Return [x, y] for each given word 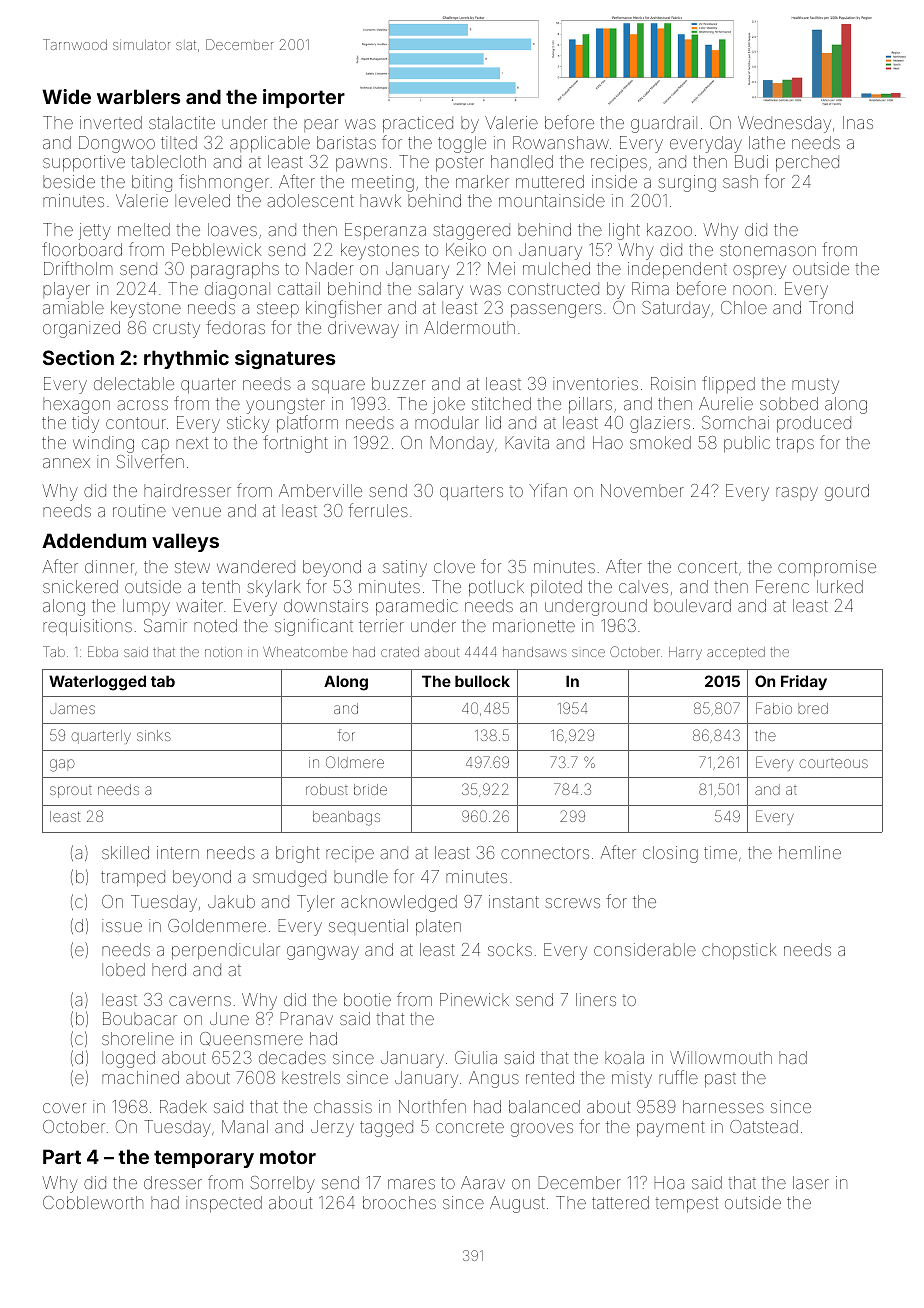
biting [152, 183]
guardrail [664, 124]
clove [454, 566]
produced [814, 424]
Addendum [94, 540]
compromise [827, 568]
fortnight [295, 444]
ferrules [378, 510]
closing [670, 854]
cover [64, 1108]
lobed [123, 969]
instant [514, 901]
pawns [361, 165]
